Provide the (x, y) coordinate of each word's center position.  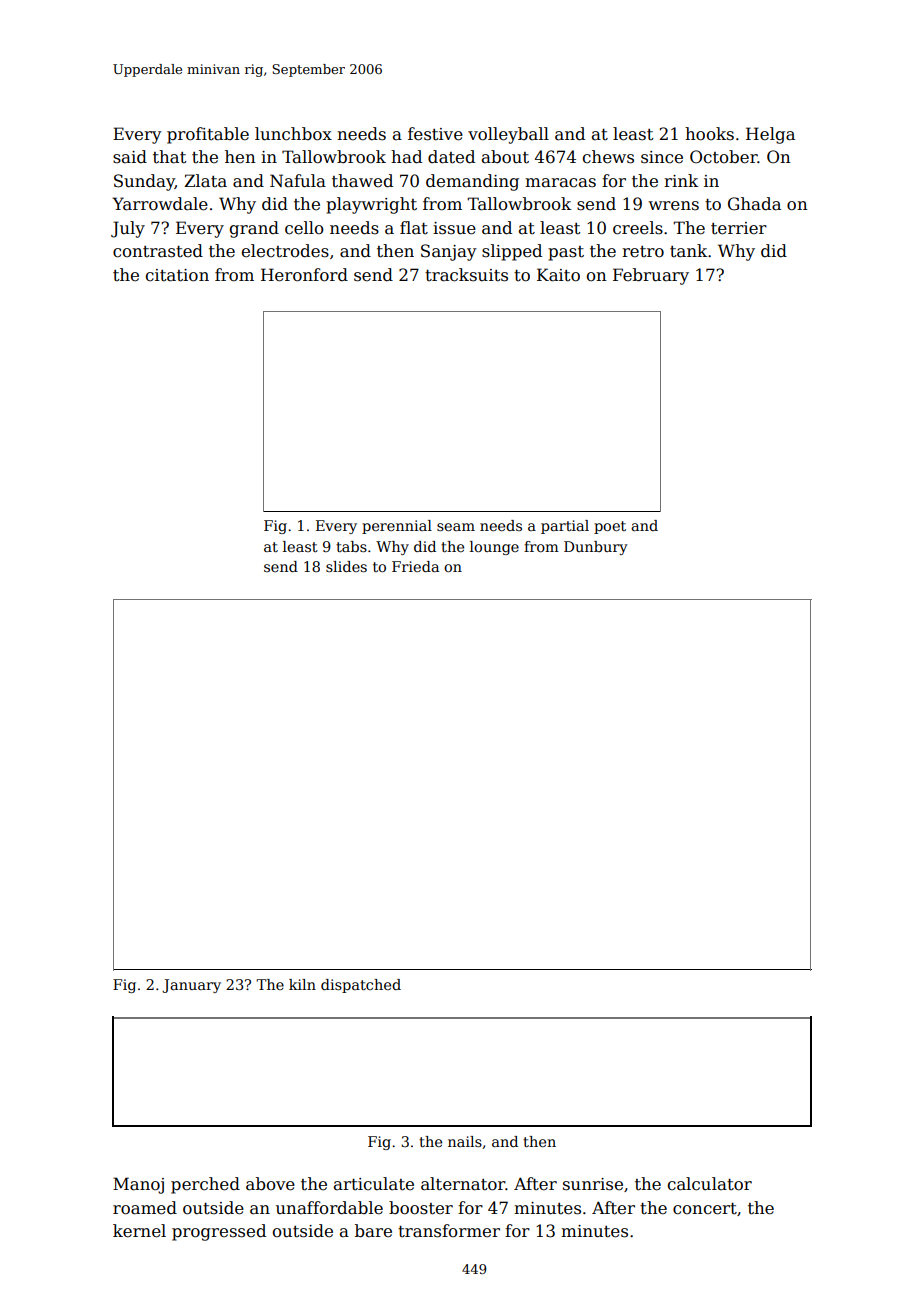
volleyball (508, 135)
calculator (710, 1184)
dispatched (361, 986)
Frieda (415, 566)
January (191, 986)
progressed (219, 1232)
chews (608, 157)
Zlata (205, 181)
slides (346, 566)
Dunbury (596, 548)
